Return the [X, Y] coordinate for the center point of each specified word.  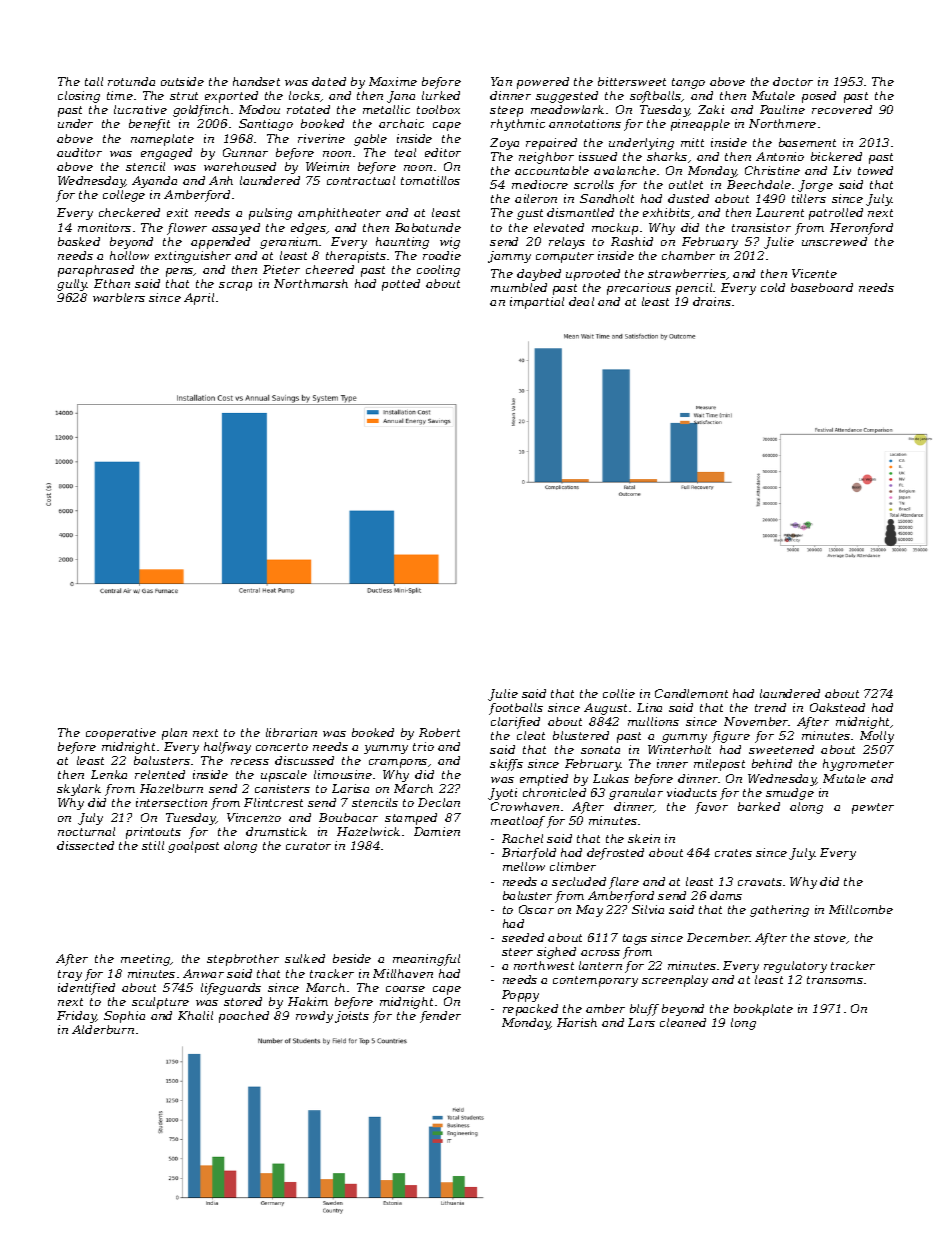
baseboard [822, 287]
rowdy [314, 1017]
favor [711, 808]
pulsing [270, 214]
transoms [835, 980]
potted [401, 285]
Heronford [861, 229]
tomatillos [430, 180]
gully [72, 285]
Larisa [350, 788]
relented [160, 774]
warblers [119, 297]
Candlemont [691, 693]
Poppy [520, 996]
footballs [516, 709]
